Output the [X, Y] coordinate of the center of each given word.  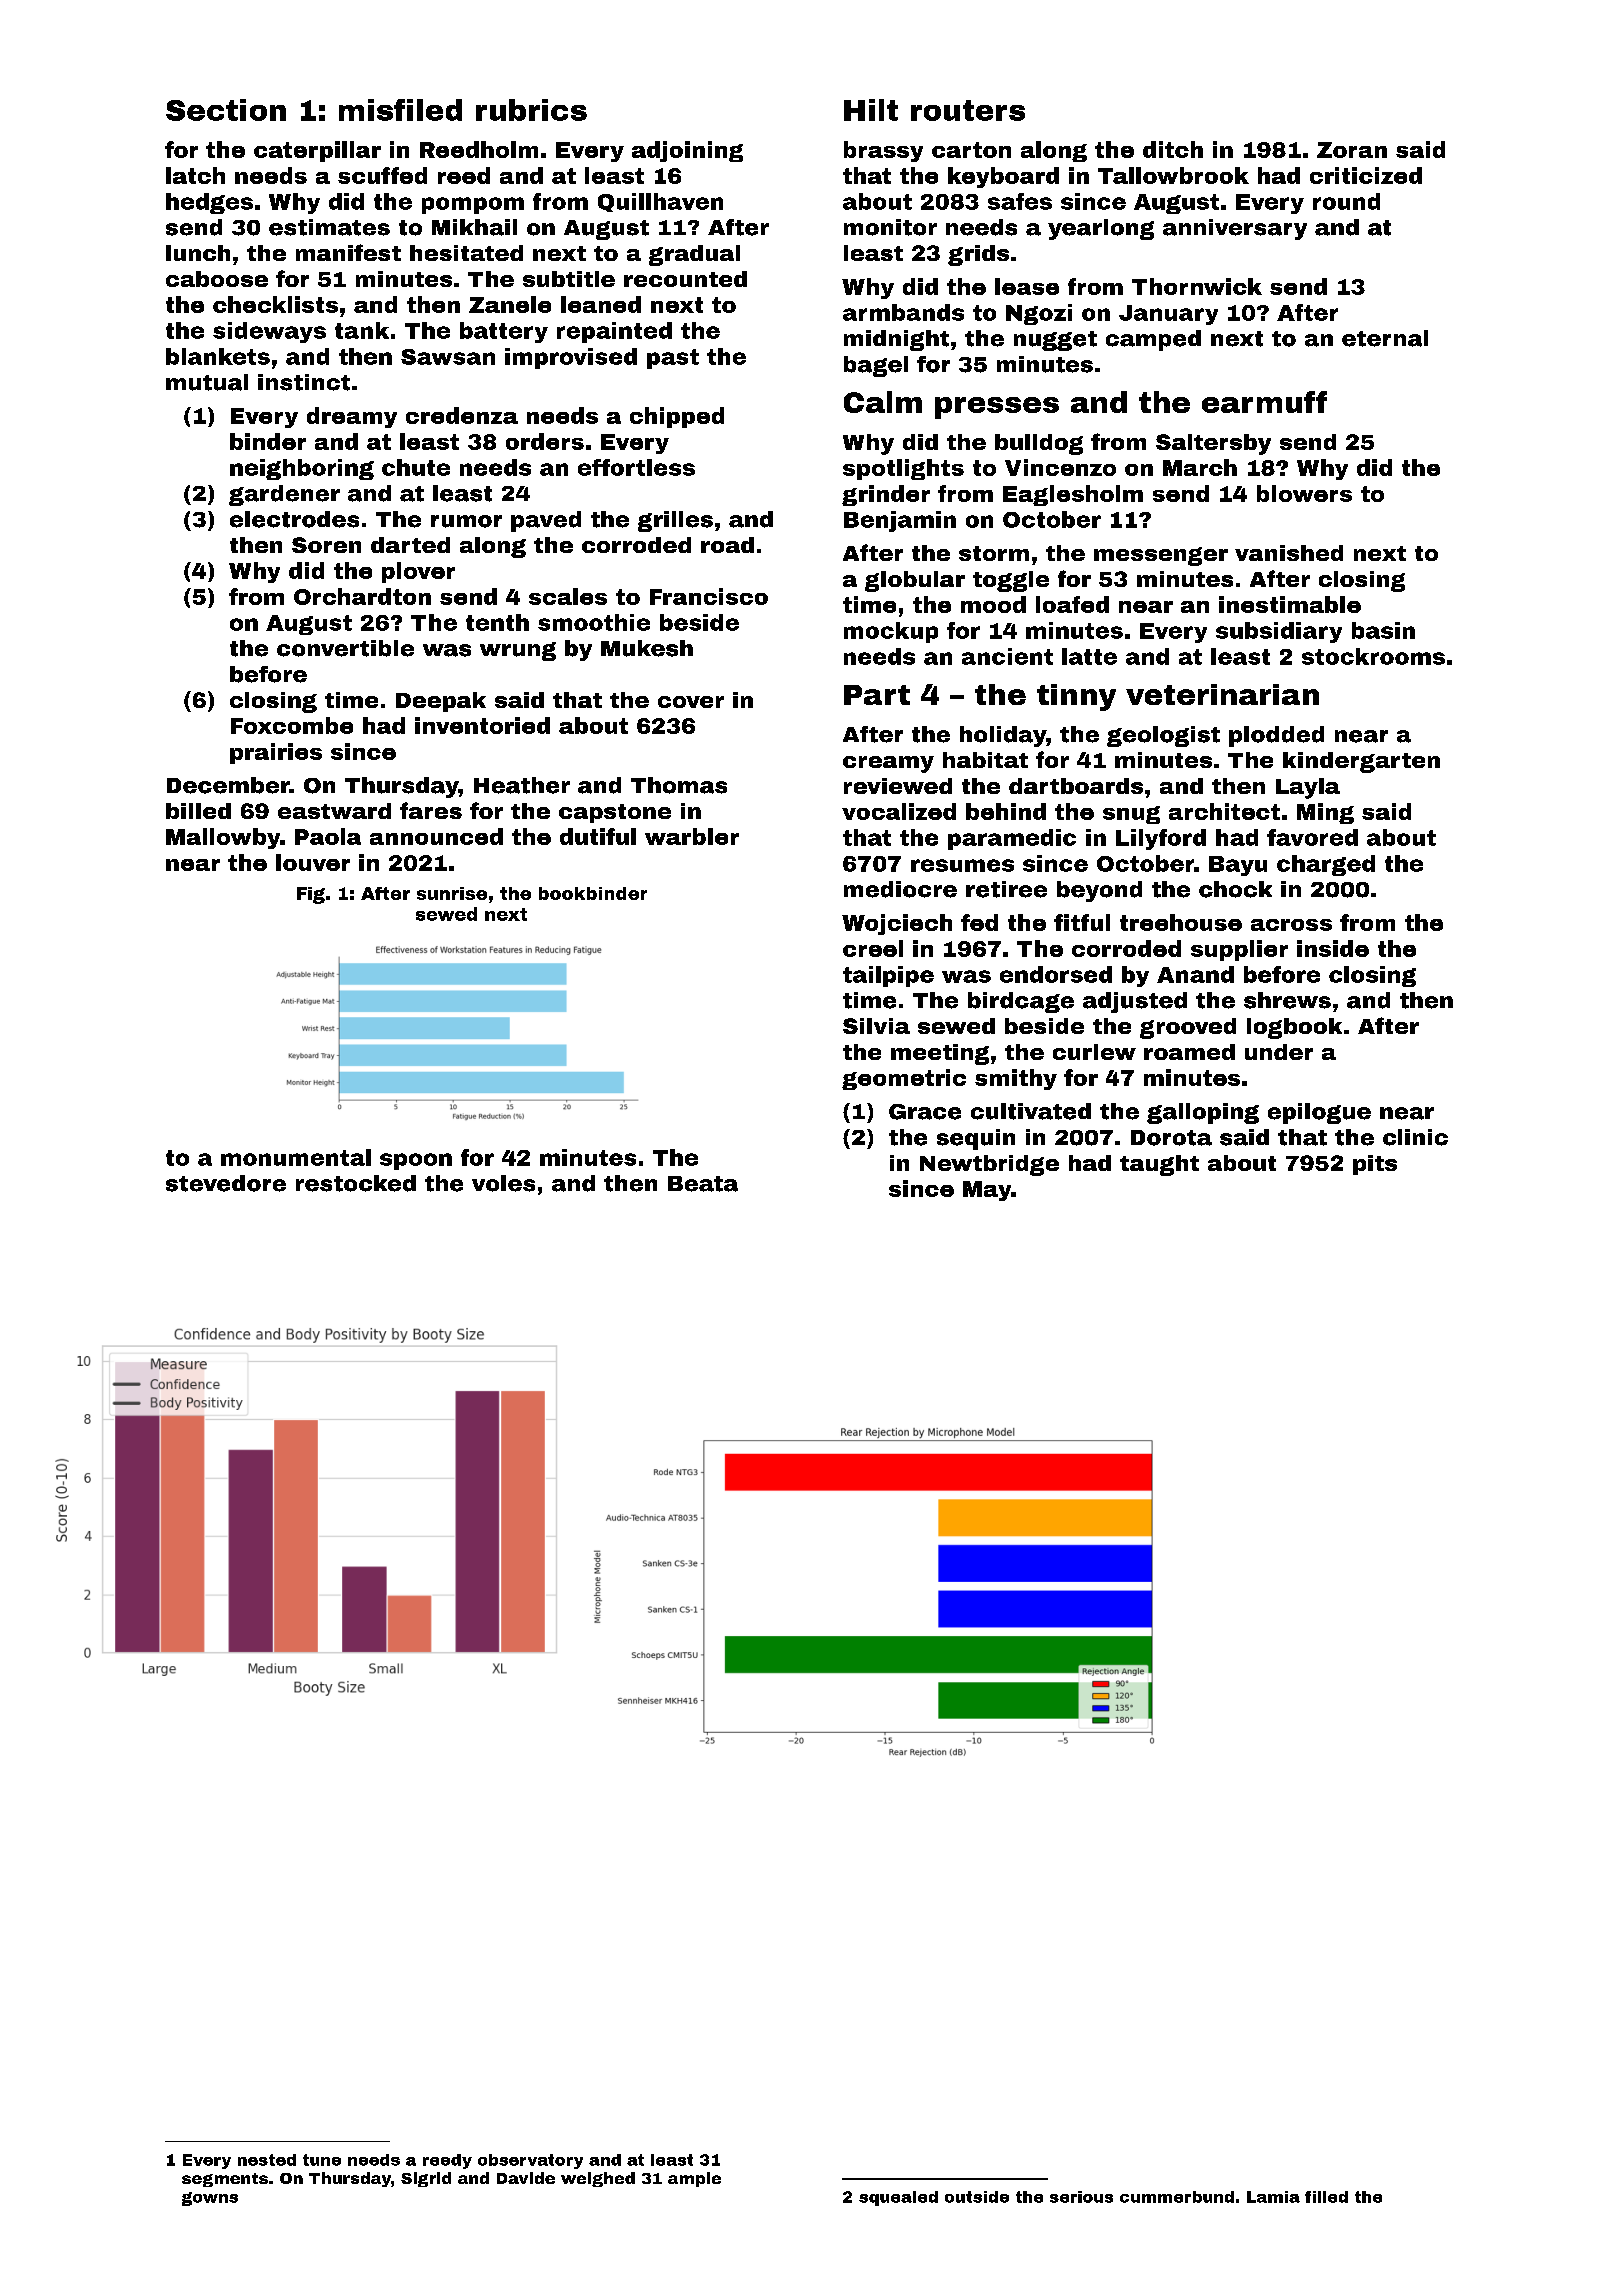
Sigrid [426, 2179]
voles [503, 1183]
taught [1159, 1165]
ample [694, 2179]
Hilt [871, 110]
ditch [1173, 149]
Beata [703, 1184]
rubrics [531, 110]
